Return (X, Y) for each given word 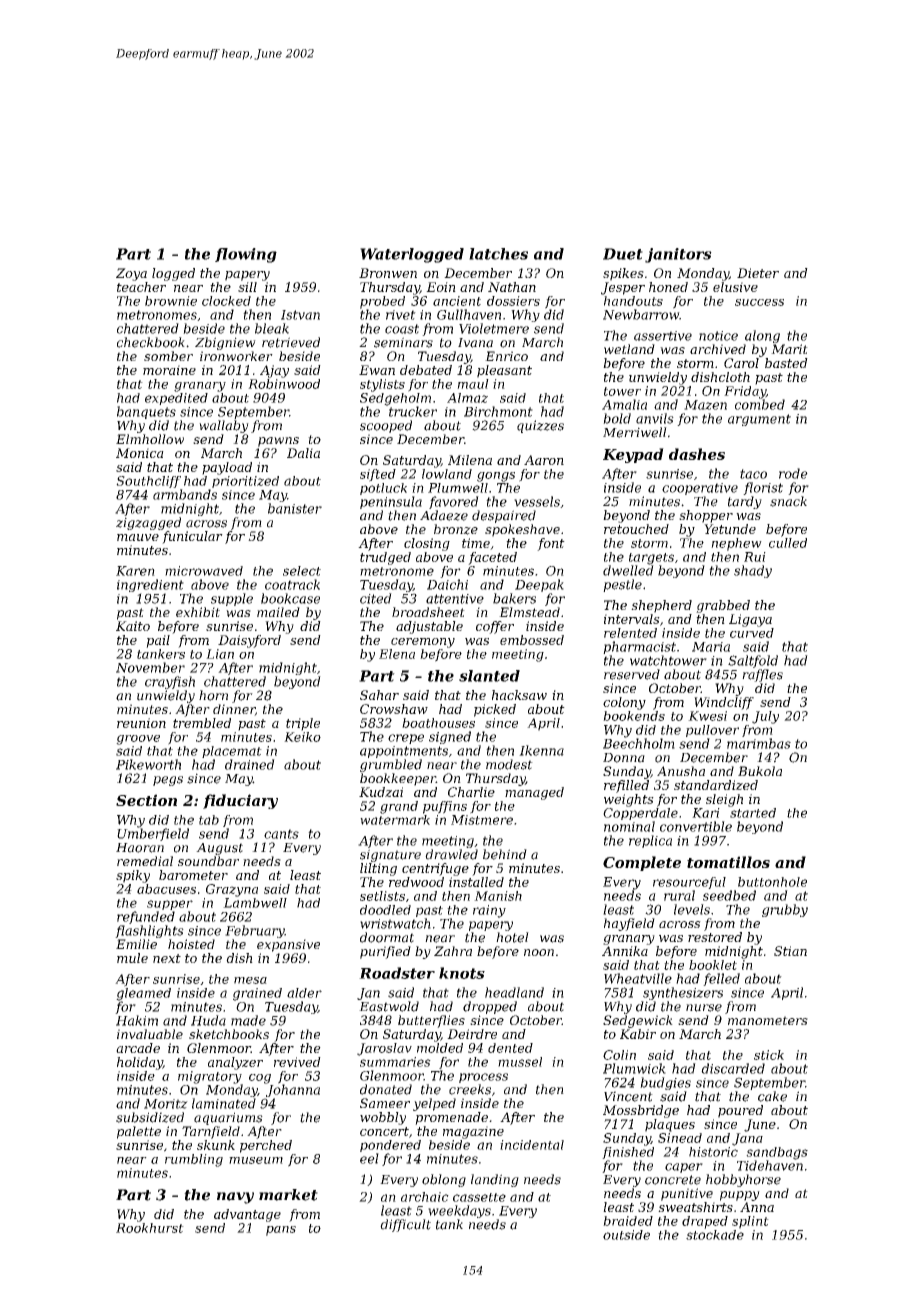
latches (498, 254)
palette (139, 1132)
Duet (623, 254)
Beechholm (639, 743)
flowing (246, 255)
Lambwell (255, 903)
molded (440, 1048)
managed (534, 793)
